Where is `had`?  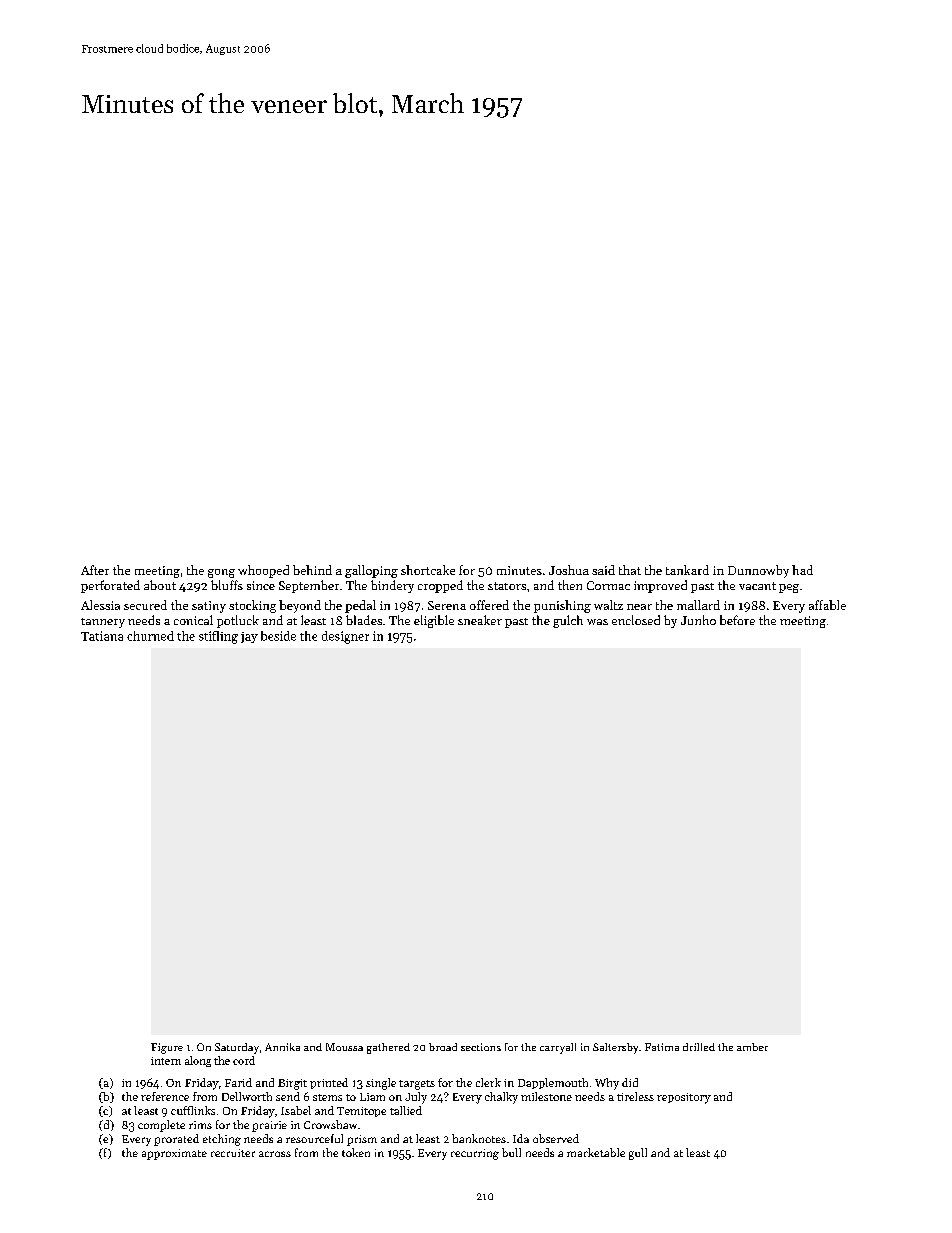 had is located at coordinates (802, 570).
